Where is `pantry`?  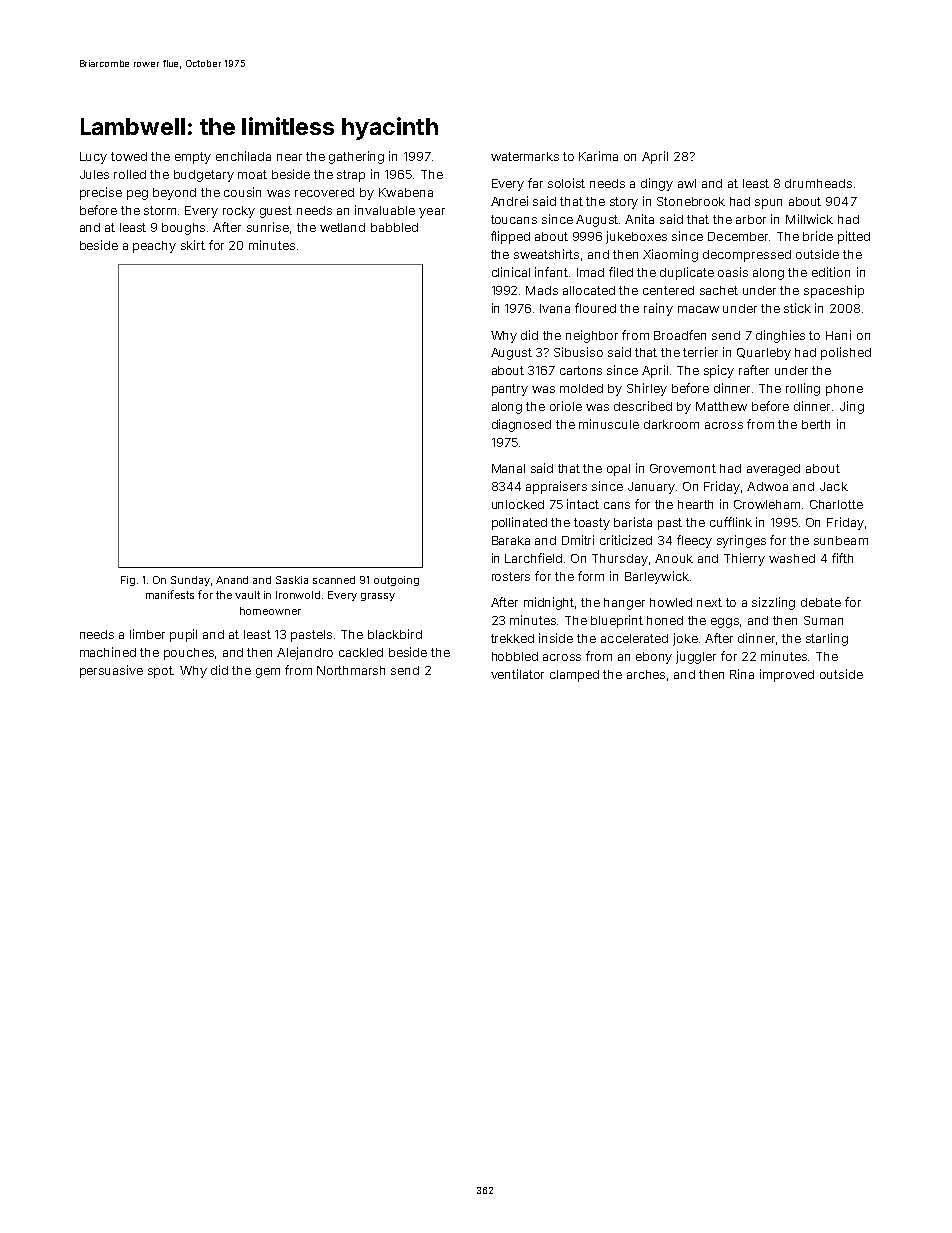
pantry is located at coordinates (510, 390).
